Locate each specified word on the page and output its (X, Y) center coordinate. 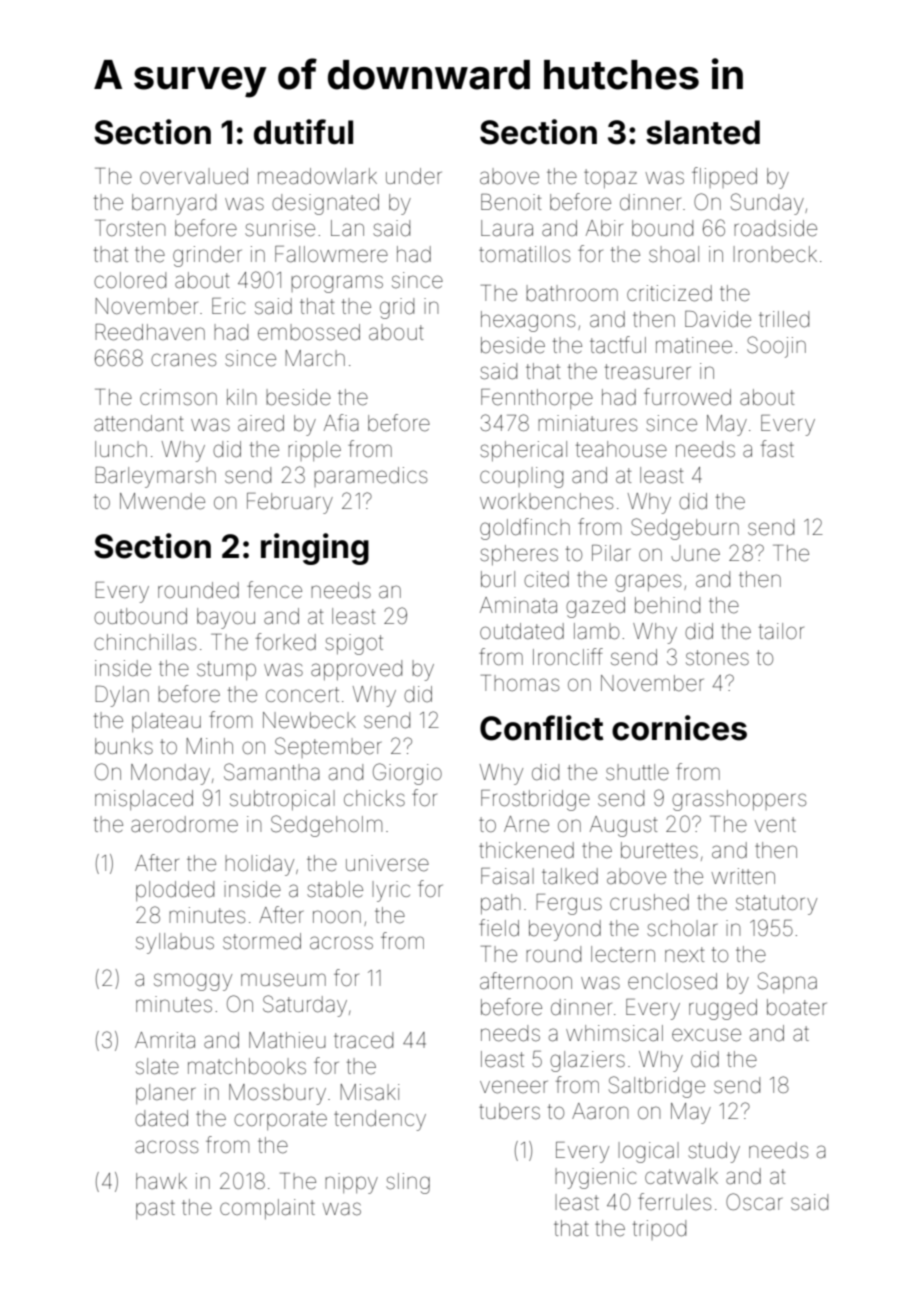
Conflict (541, 728)
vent (775, 825)
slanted (703, 132)
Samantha (272, 772)
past (155, 1209)
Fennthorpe (537, 399)
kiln (241, 397)
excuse (706, 1035)
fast (777, 449)
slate (157, 1066)
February (290, 503)
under (414, 176)
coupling (521, 477)
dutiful (303, 132)
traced (363, 1040)
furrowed (687, 397)
